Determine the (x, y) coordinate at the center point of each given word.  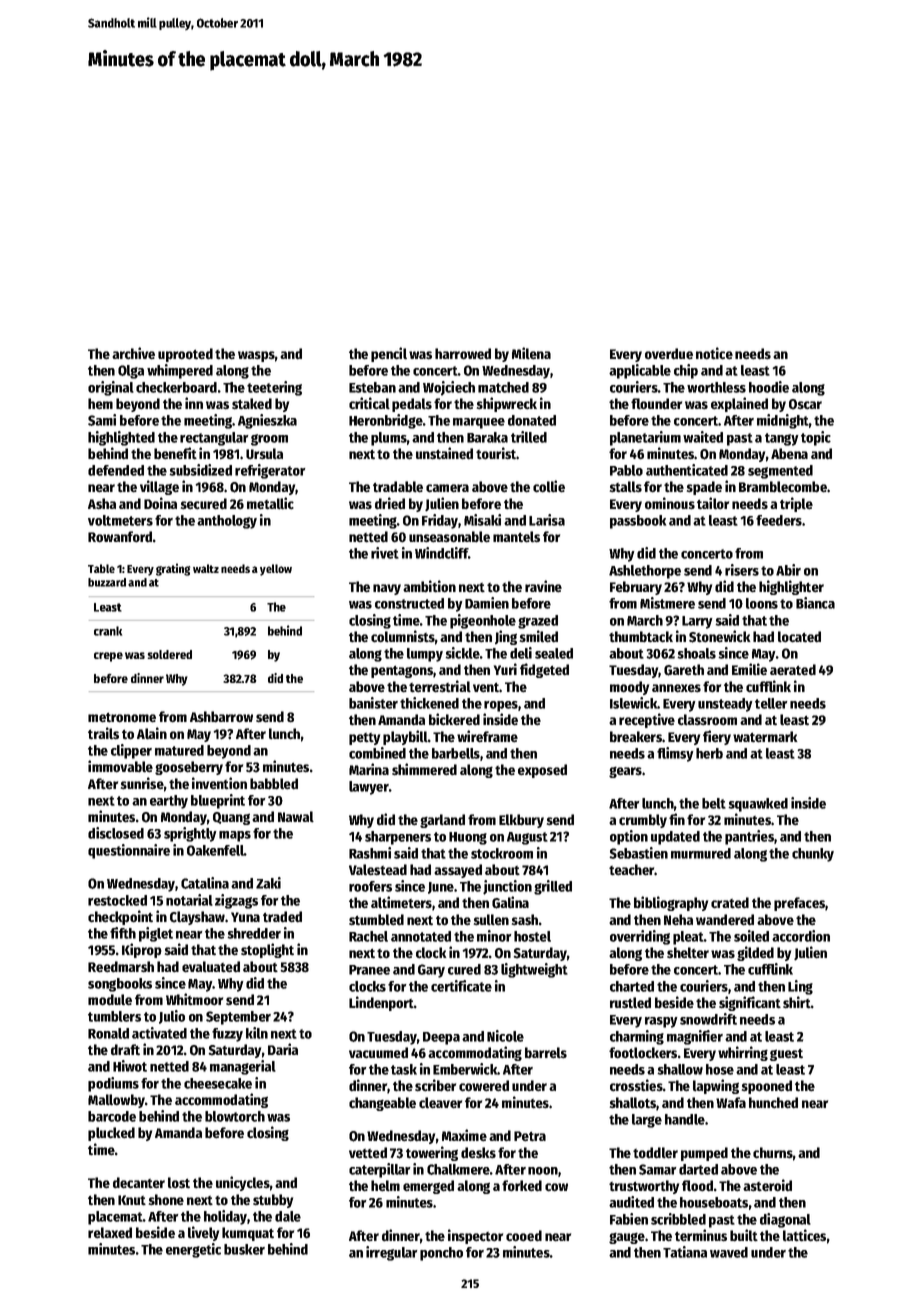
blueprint (218, 801)
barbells (456, 753)
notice (714, 353)
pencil (389, 354)
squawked (758, 805)
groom (269, 440)
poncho (441, 1254)
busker (244, 1249)
